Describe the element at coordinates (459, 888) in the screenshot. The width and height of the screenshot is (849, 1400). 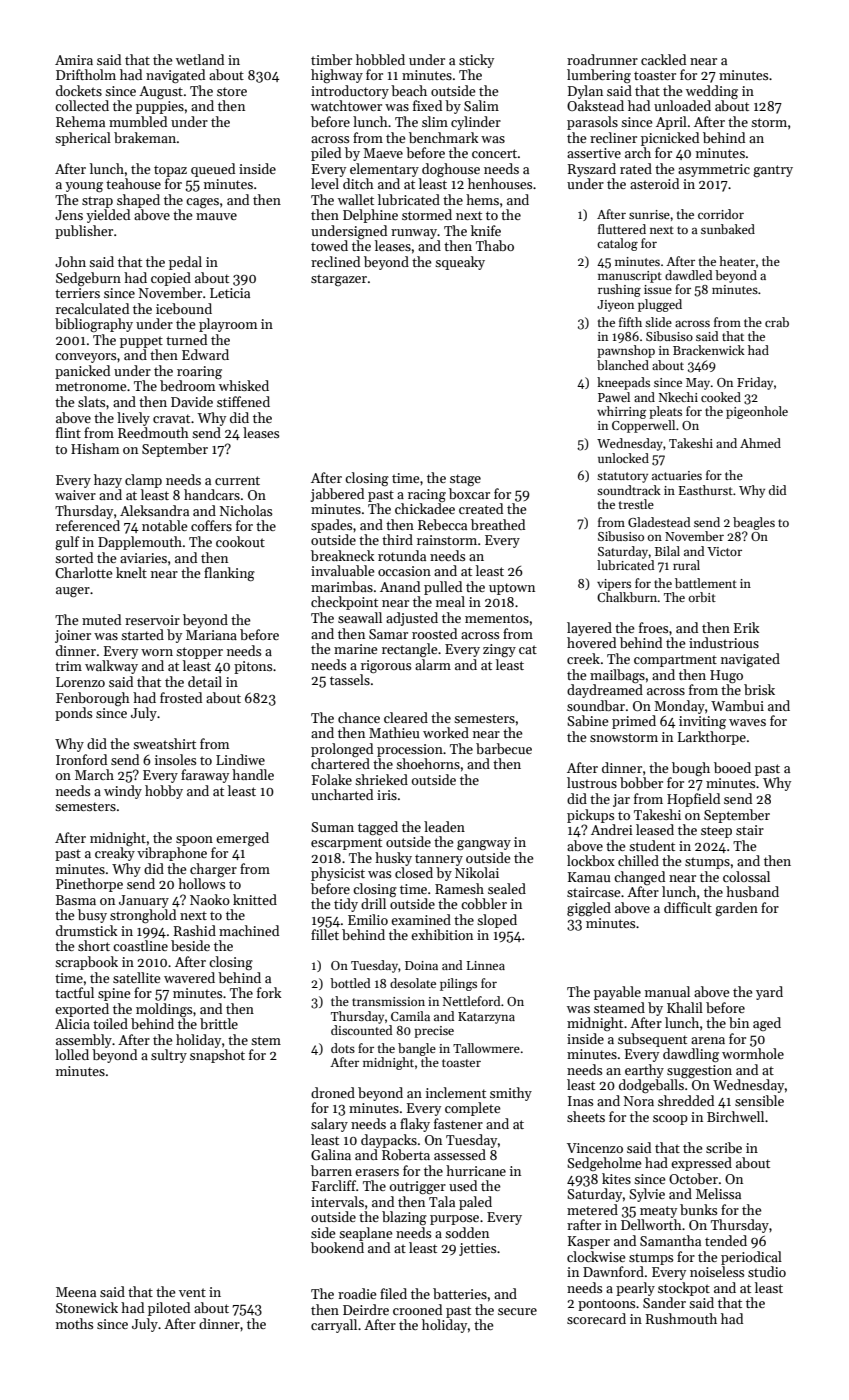
I see `Ramesh` at that location.
